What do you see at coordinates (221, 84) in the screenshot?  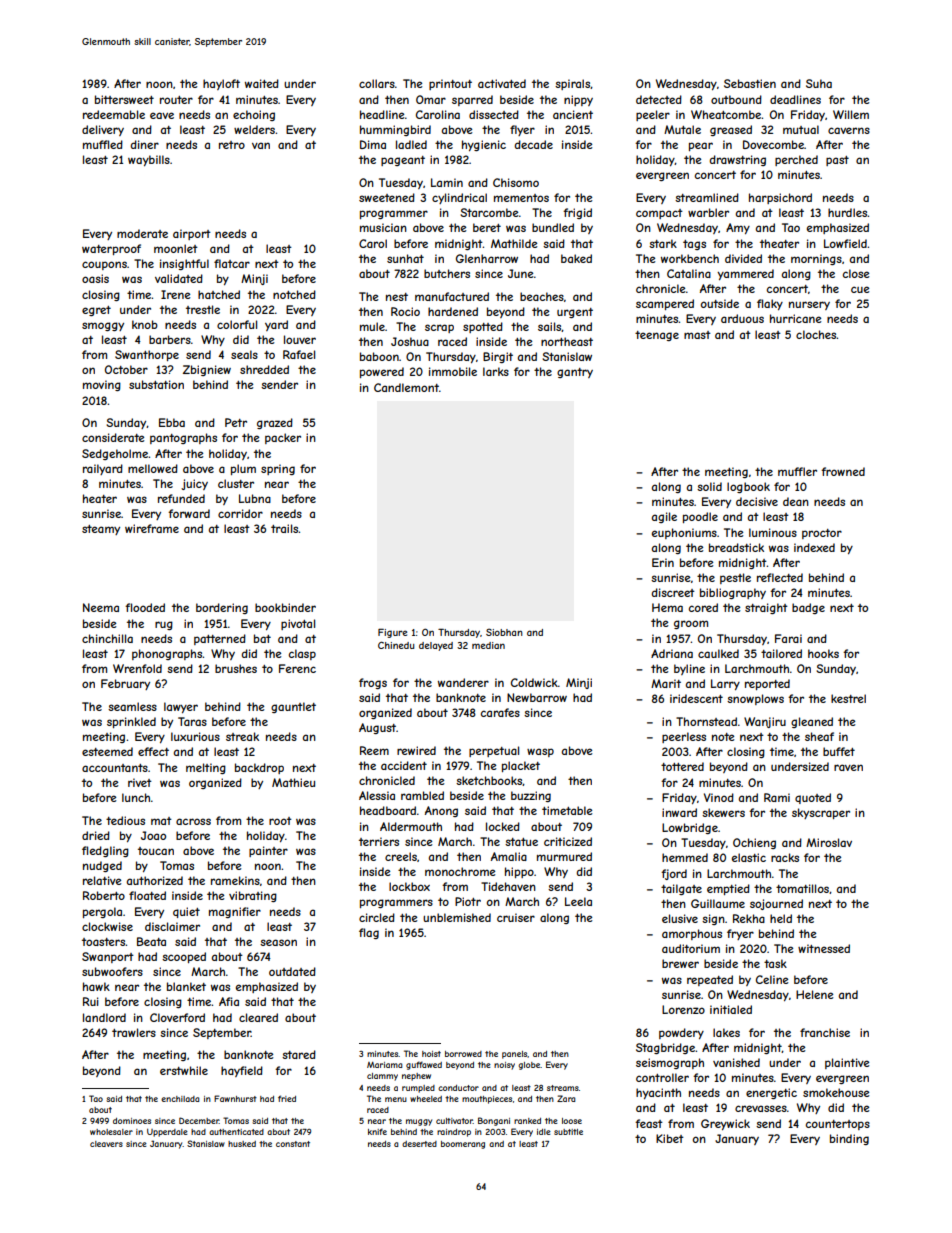 I see `hayloft` at bounding box center [221, 84].
